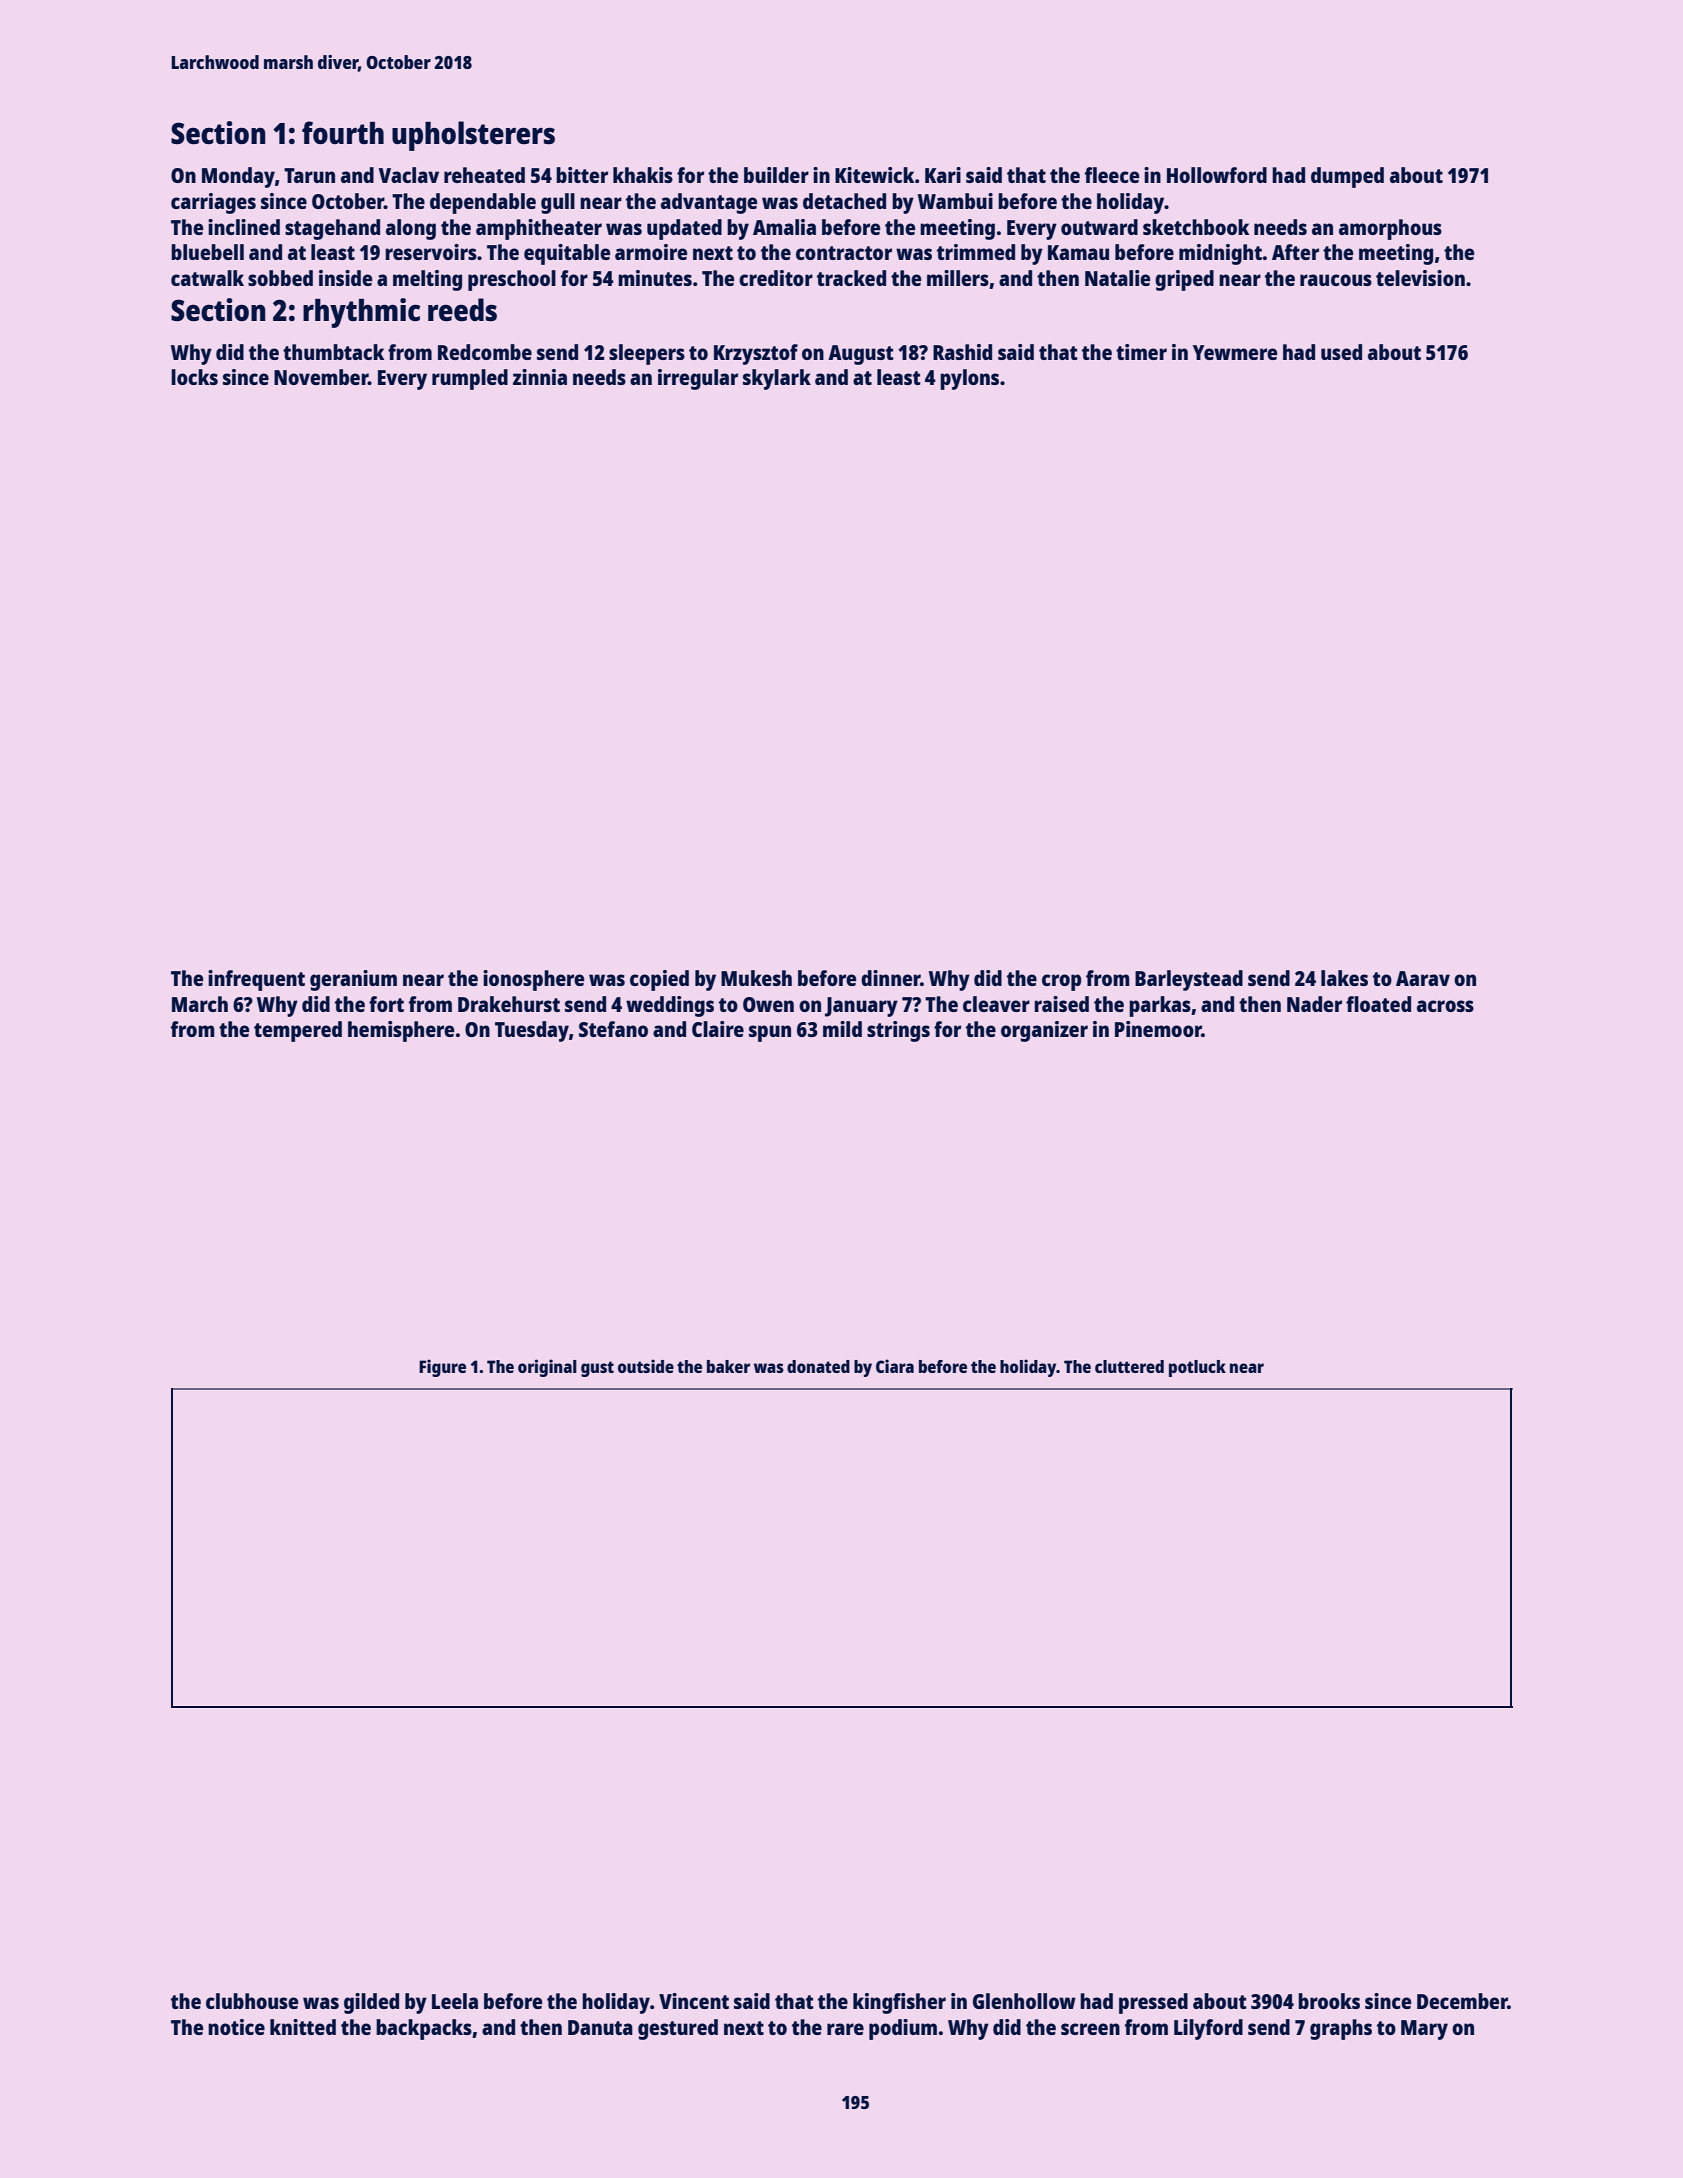 Image resolution: width=1683 pixels, height=2178 pixels. I want to click on Barleystead, so click(1189, 980).
